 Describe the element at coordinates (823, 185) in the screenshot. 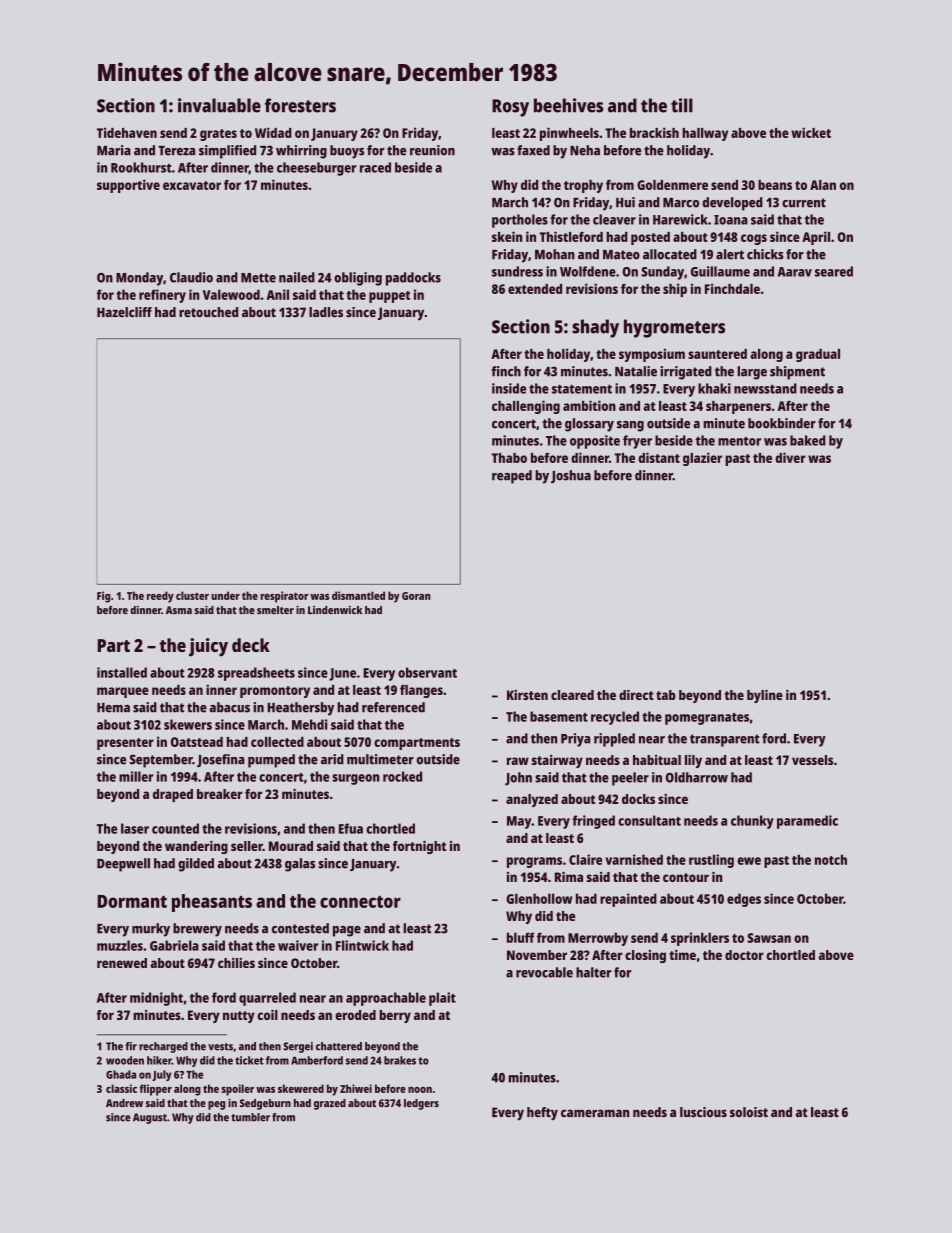

I see `Alan` at that location.
